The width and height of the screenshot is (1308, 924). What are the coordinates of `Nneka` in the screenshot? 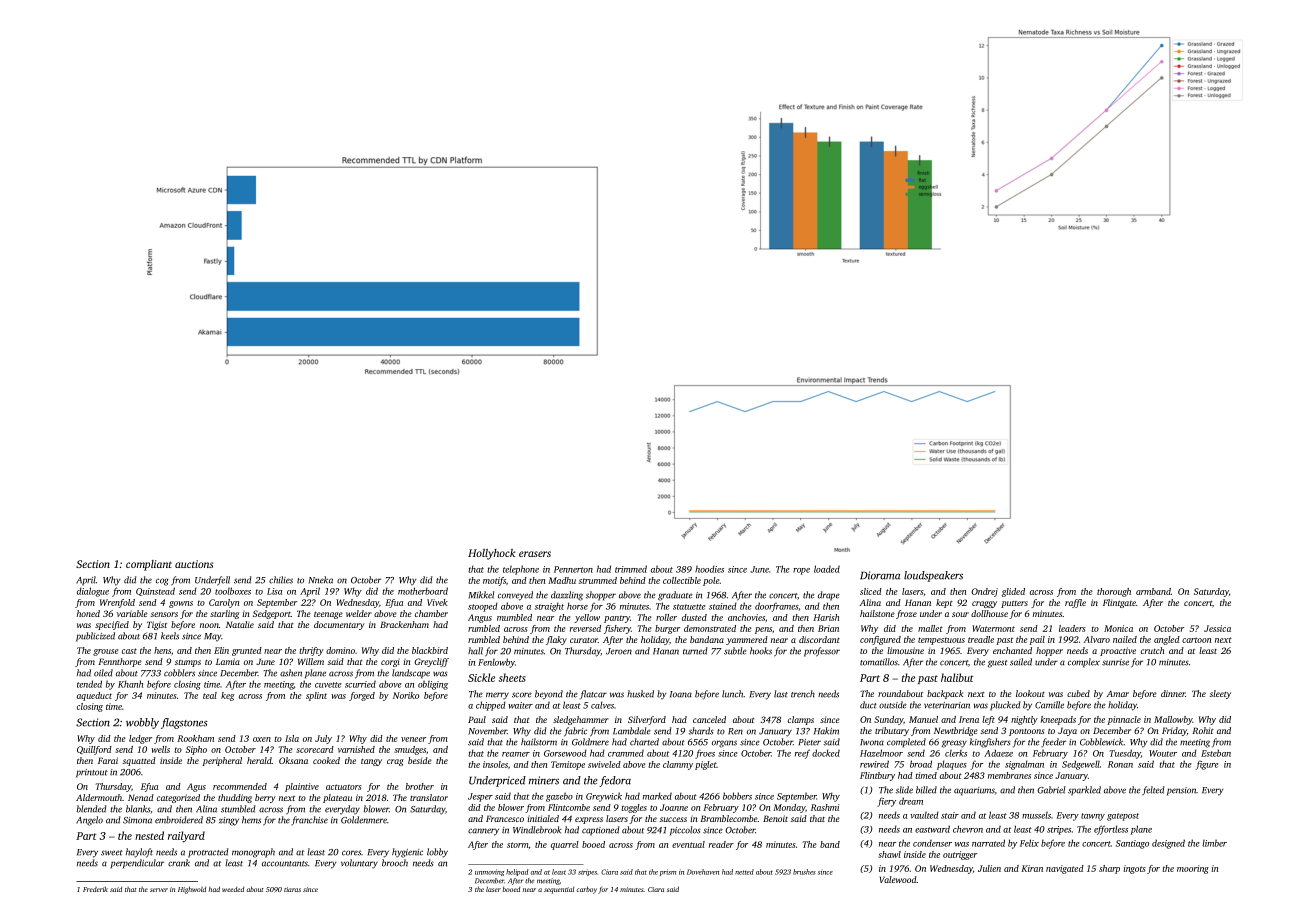 It's located at (321, 580).
